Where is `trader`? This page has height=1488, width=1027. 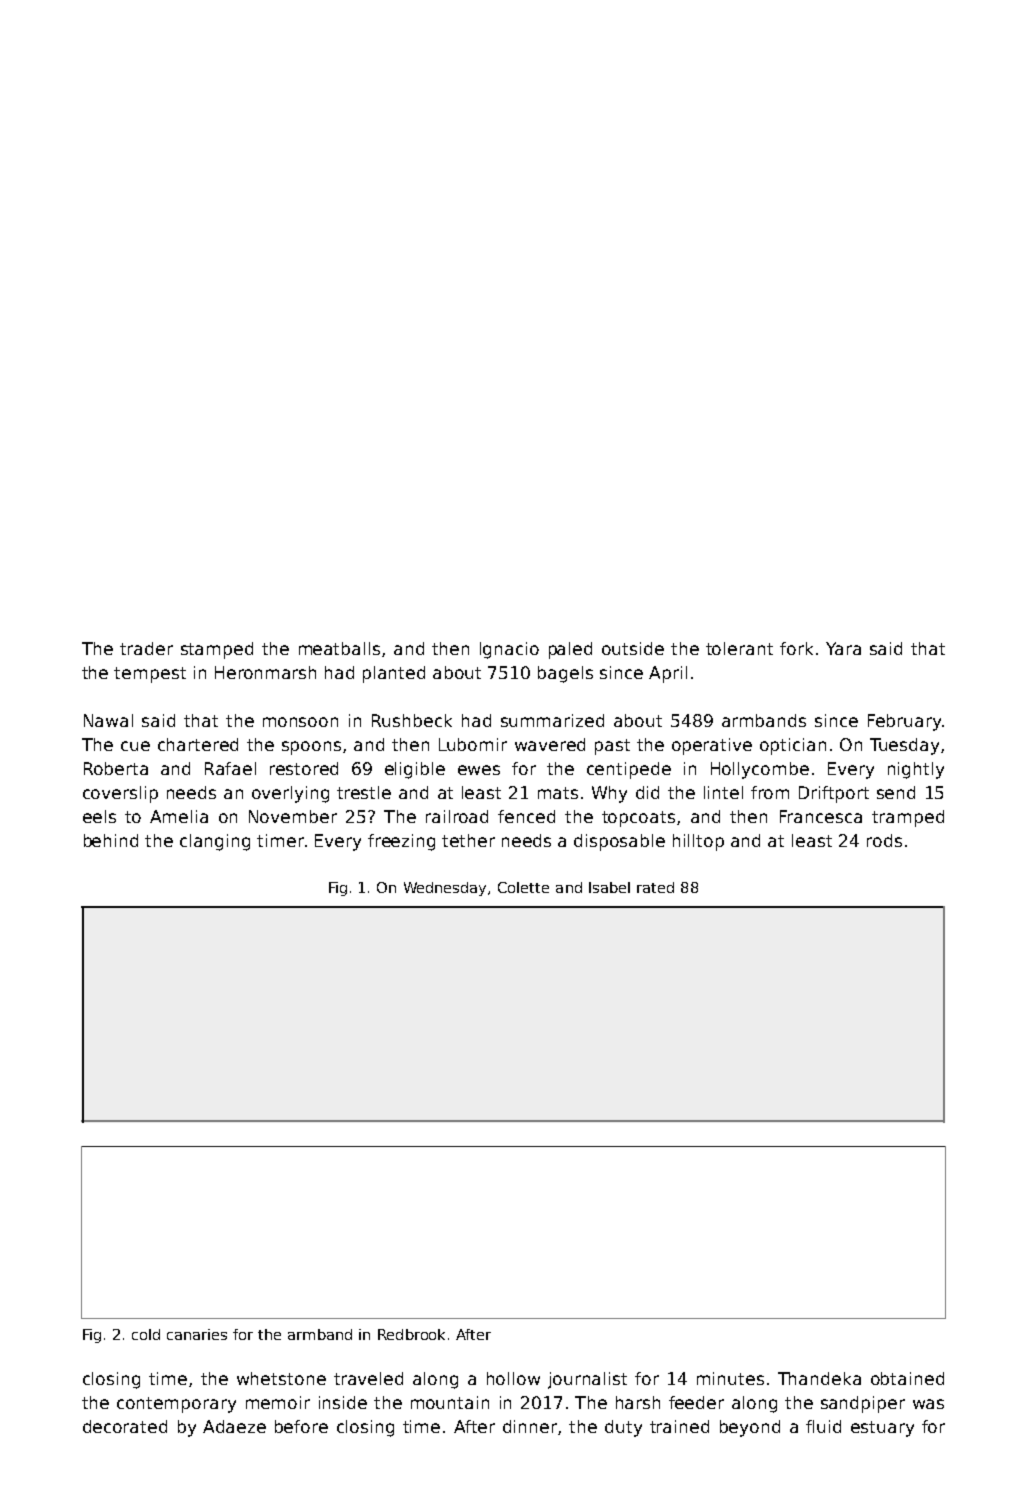
trader is located at coordinates (146, 648).
